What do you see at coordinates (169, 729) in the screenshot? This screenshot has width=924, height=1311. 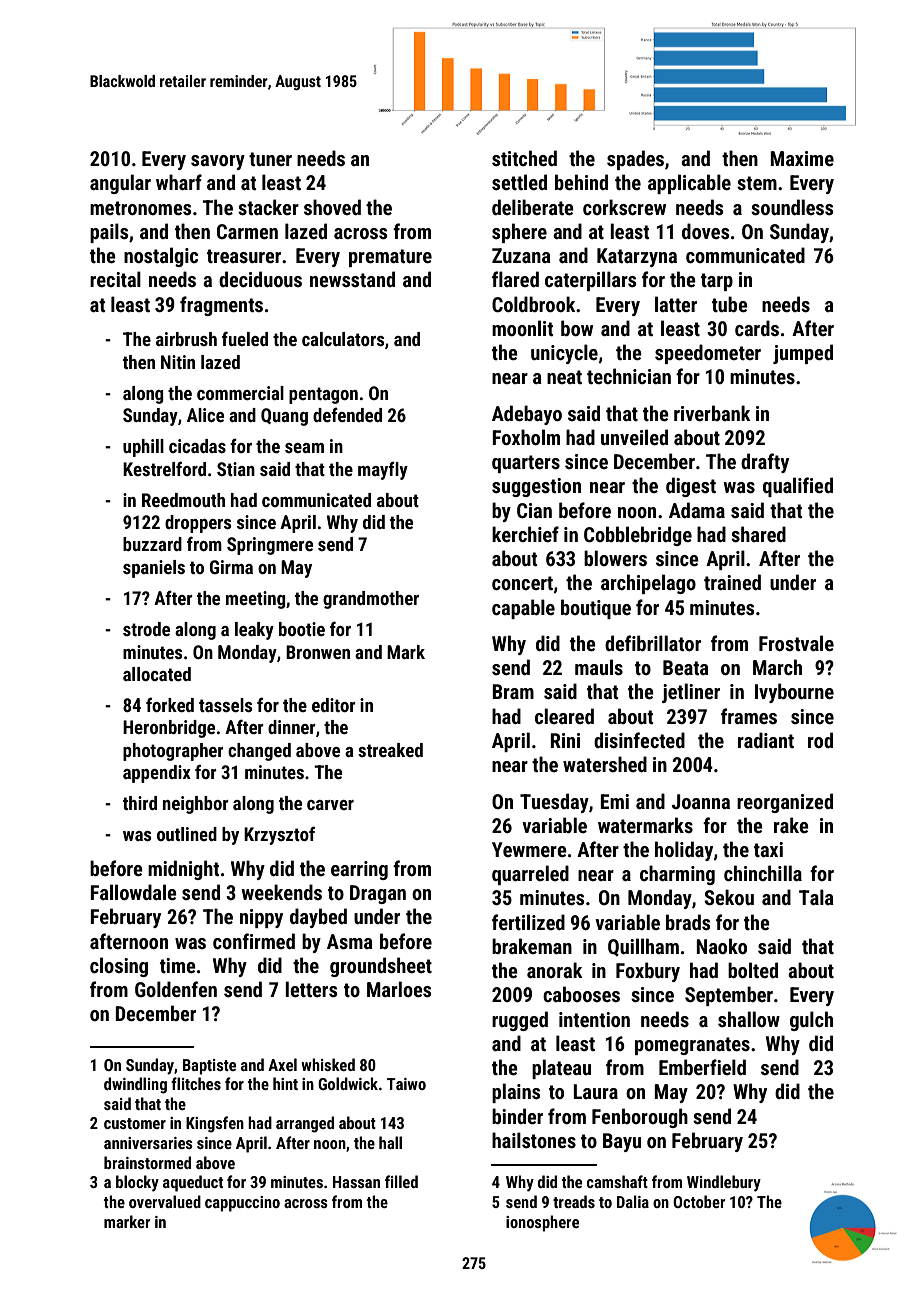 I see `Heronbridge` at bounding box center [169, 729].
